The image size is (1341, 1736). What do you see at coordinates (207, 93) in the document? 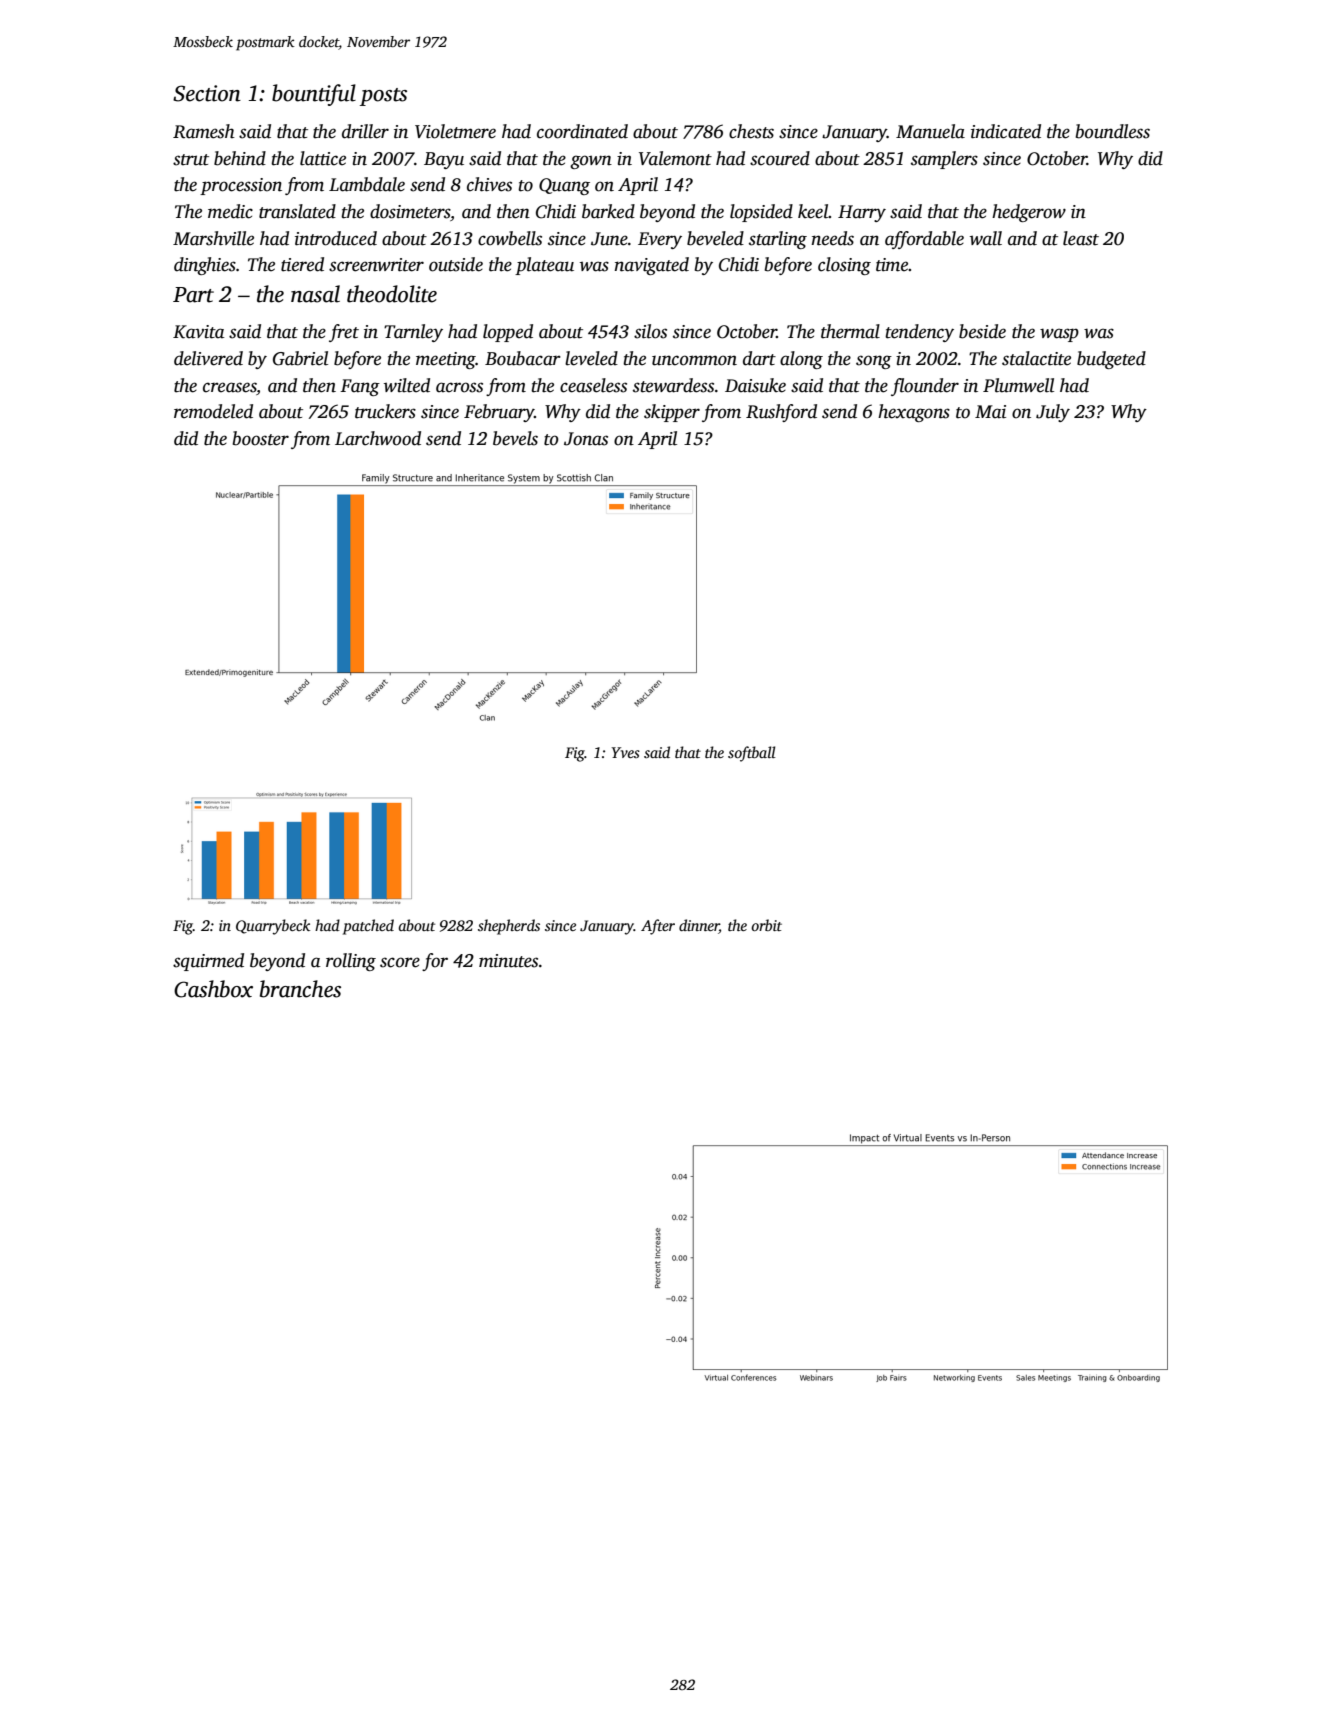
I see `Section` at bounding box center [207, 93].
